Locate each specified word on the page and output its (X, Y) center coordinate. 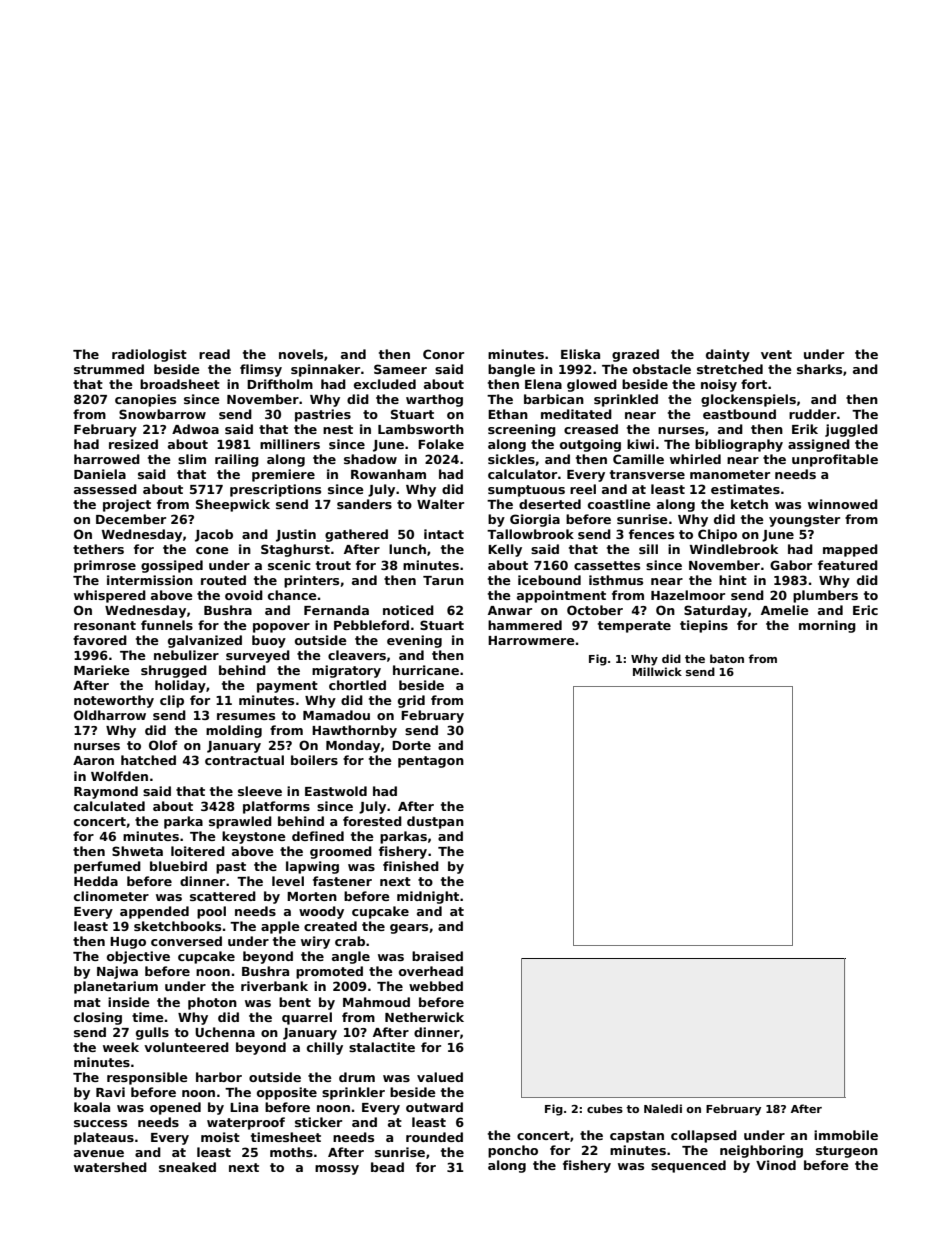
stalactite (382, 1047)
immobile (846, 1135)
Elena (543, 384)
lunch (407, 549)
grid (411, 701)
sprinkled (626, 400)
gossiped (172, 566)
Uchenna (225, 1032)
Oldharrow (110, 715)
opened (175, 1108)
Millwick (657, 671)
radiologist (149, 355)
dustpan (435, 822)
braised (437, 956)
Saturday (715, 611)
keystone (254, 837)
